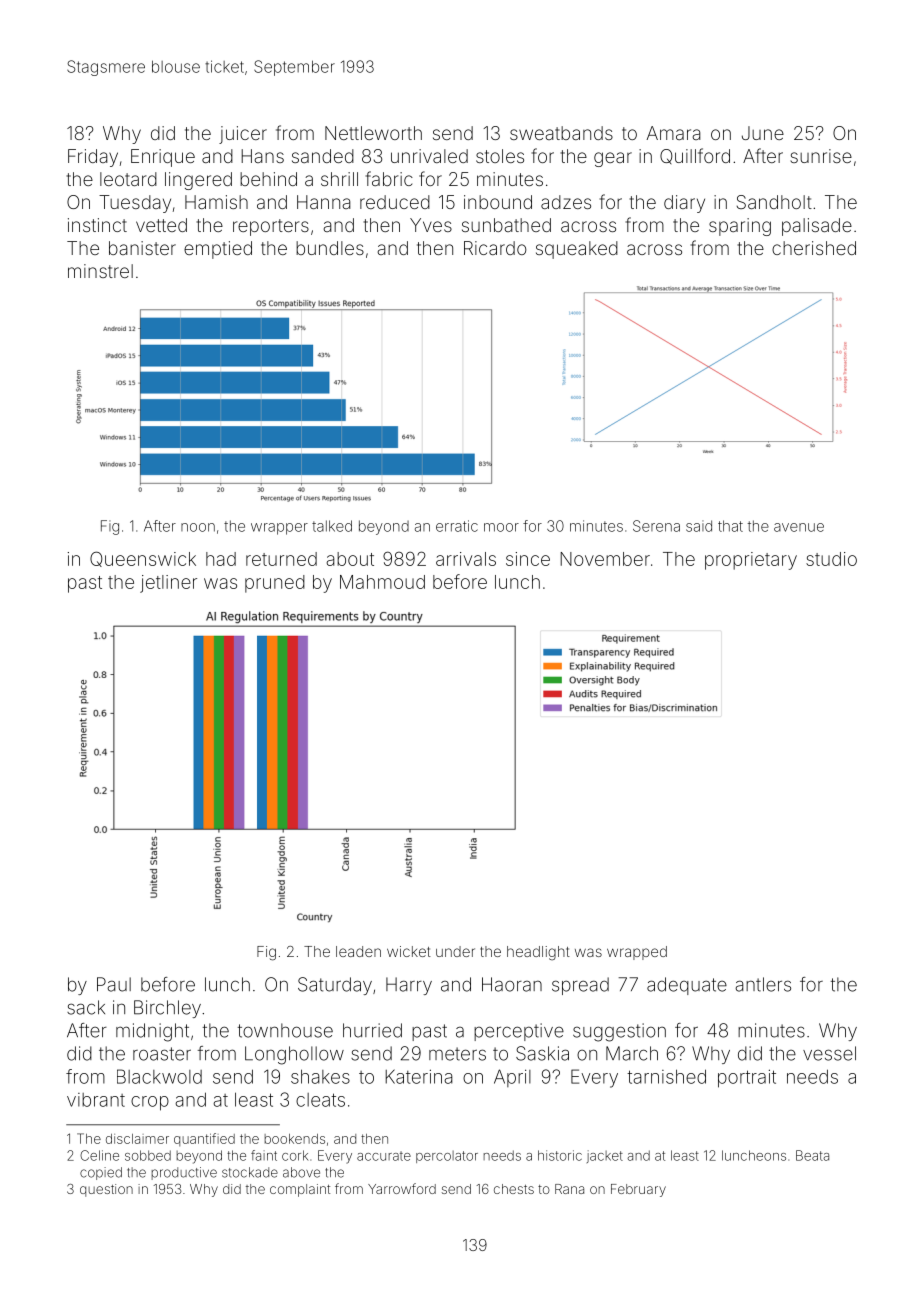 Image resolution: width=924 pixels, height=1308 pixels. I want to click on Paul, so click(114, 984).
